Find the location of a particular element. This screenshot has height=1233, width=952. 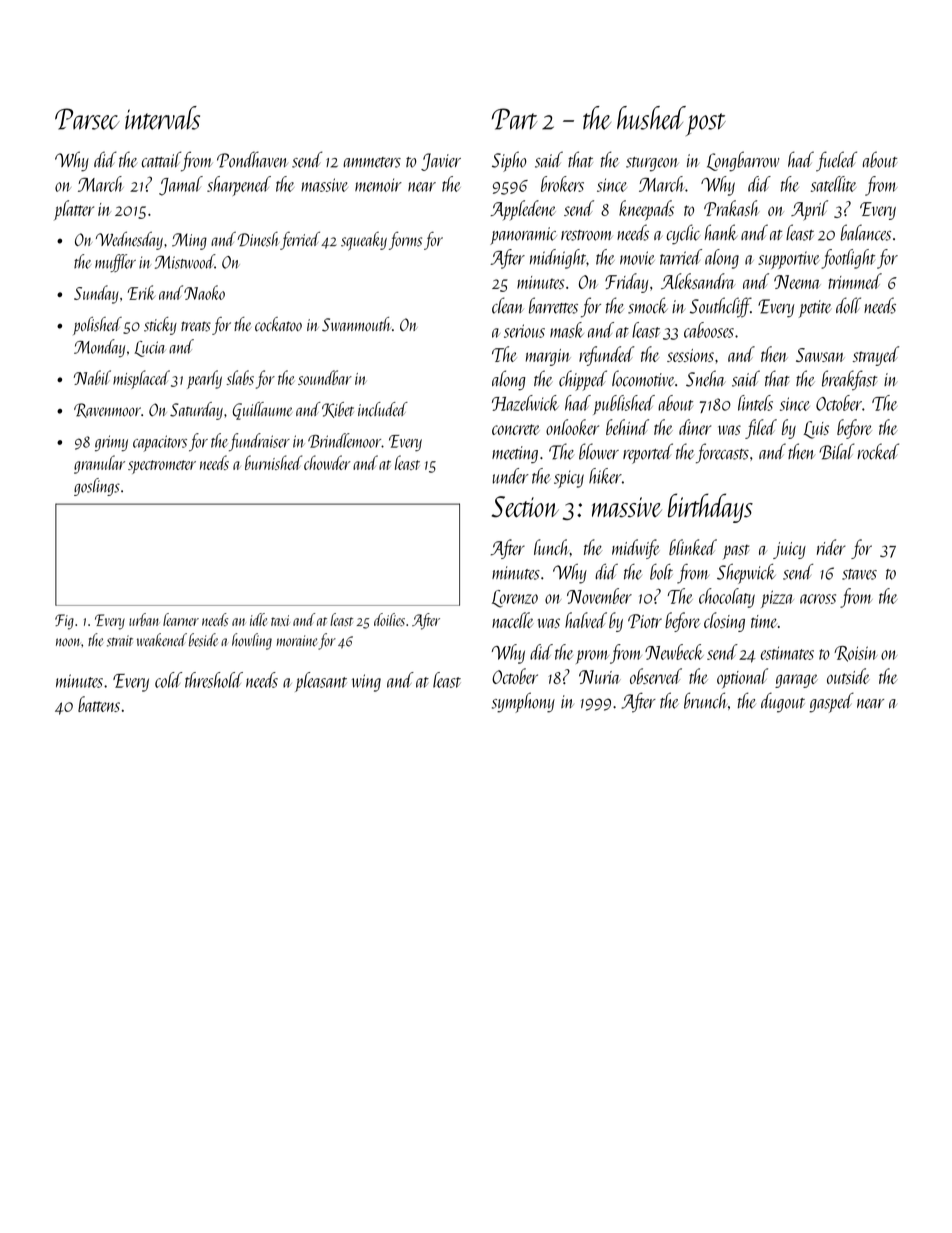

learner is located at coordinates (181, 619).
